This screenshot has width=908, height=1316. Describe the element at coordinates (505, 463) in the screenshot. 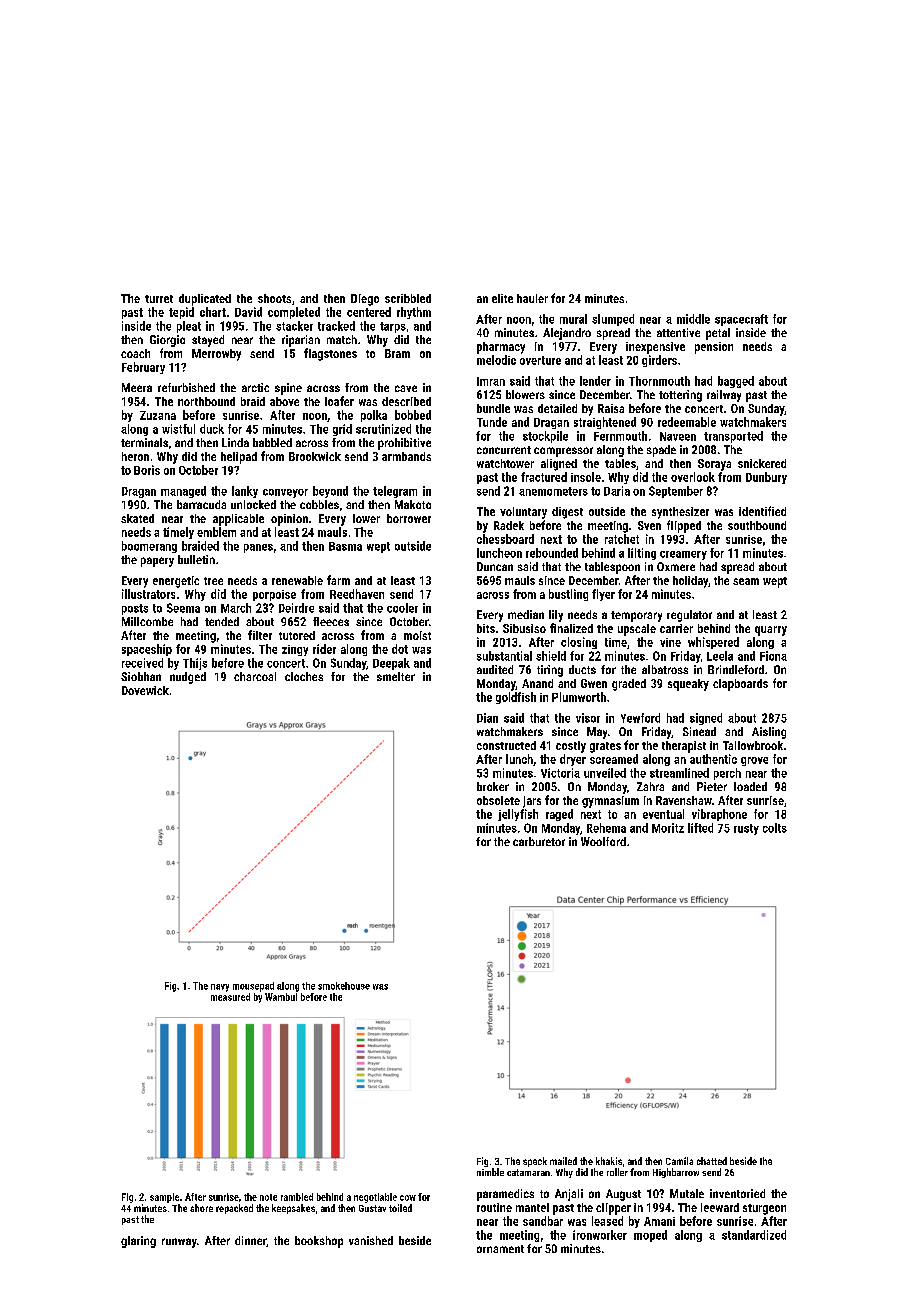

I see `watchtower` at that location.
